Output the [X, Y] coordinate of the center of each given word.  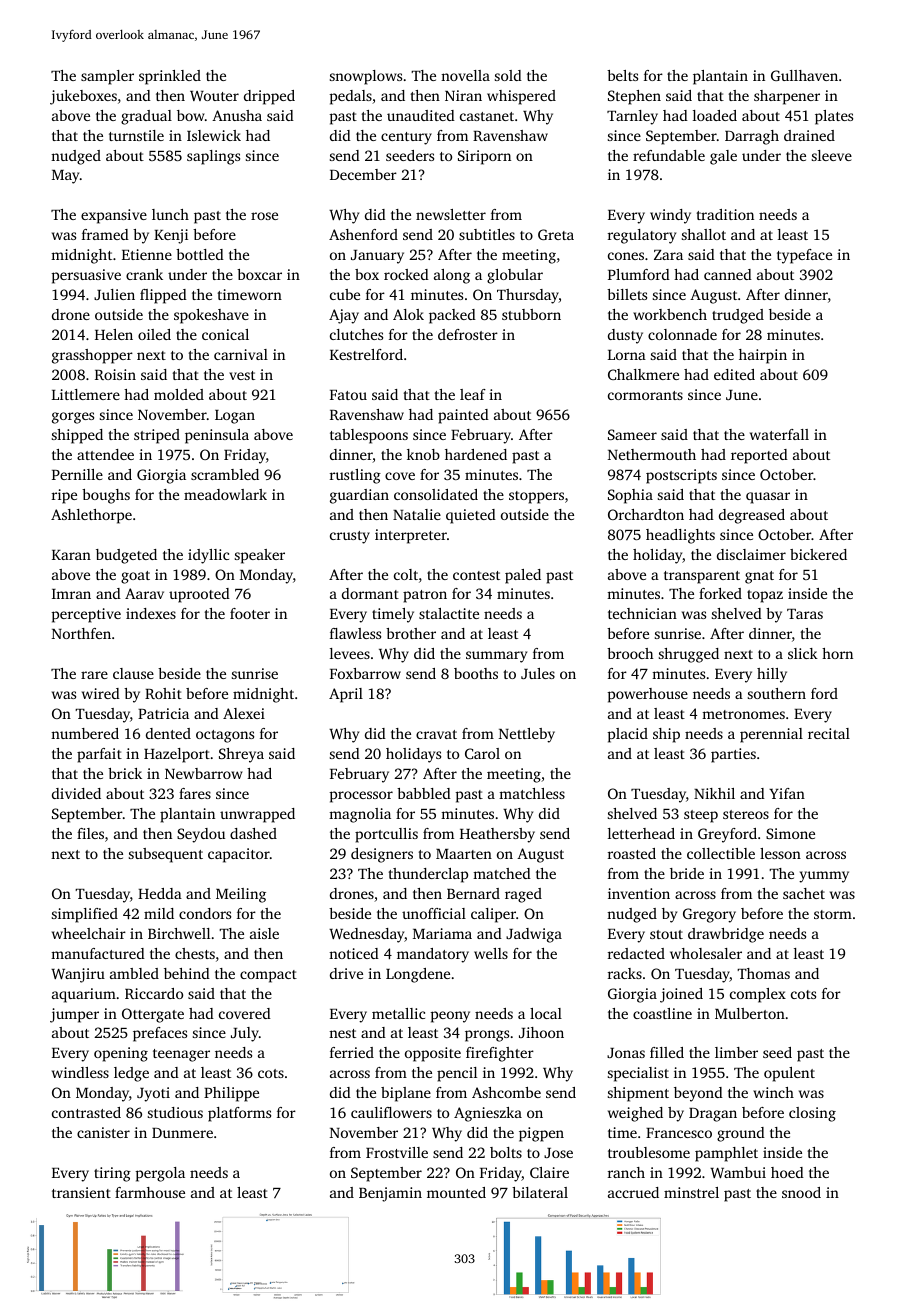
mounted [456, 1192]
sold [508, 75]
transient [81, 1192]
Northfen [81, 633]
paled [523, 576]
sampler [107, 77]
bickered [818, 554]
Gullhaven [804, 75]
